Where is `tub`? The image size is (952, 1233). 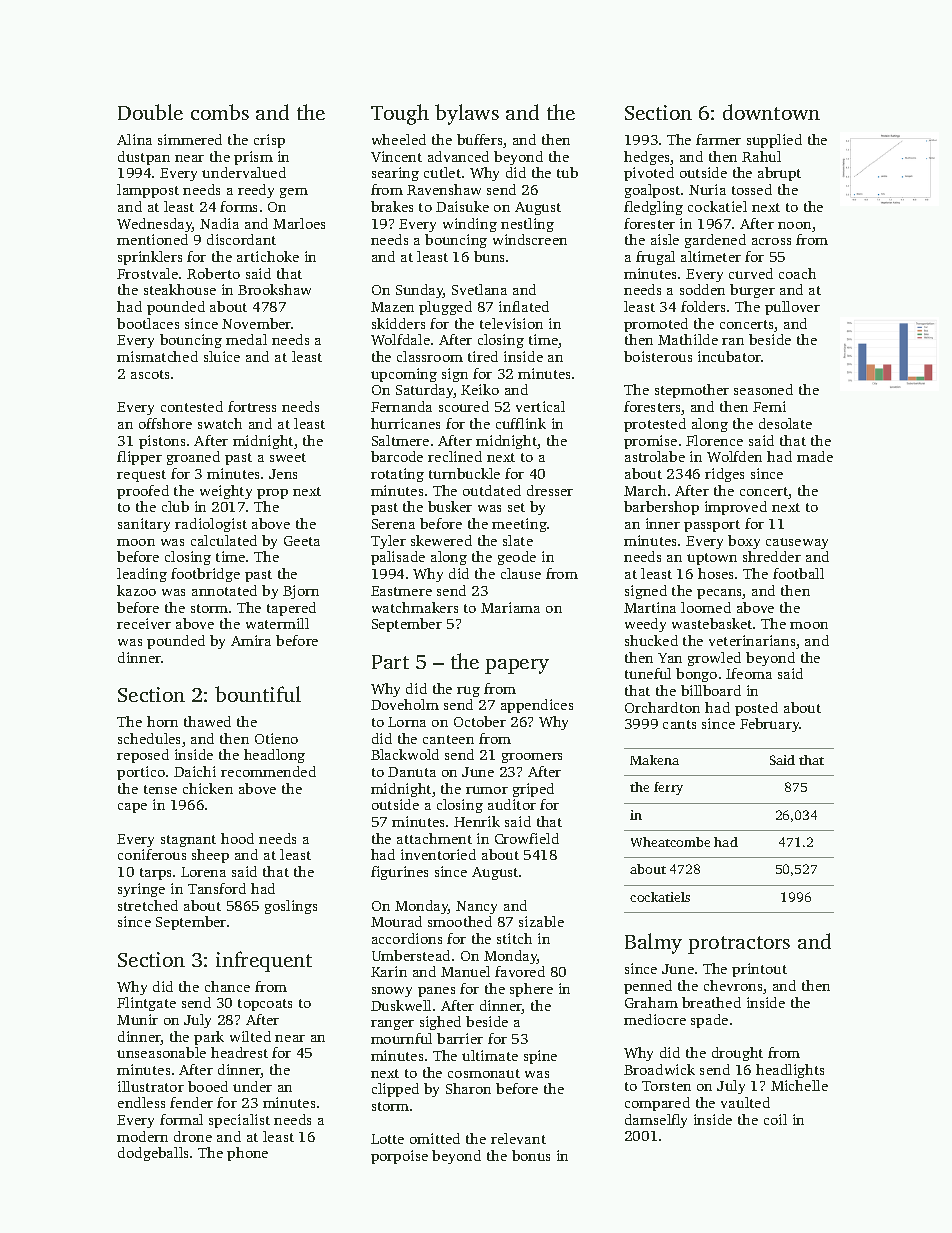
tub is located at coordinates (567, 172).
